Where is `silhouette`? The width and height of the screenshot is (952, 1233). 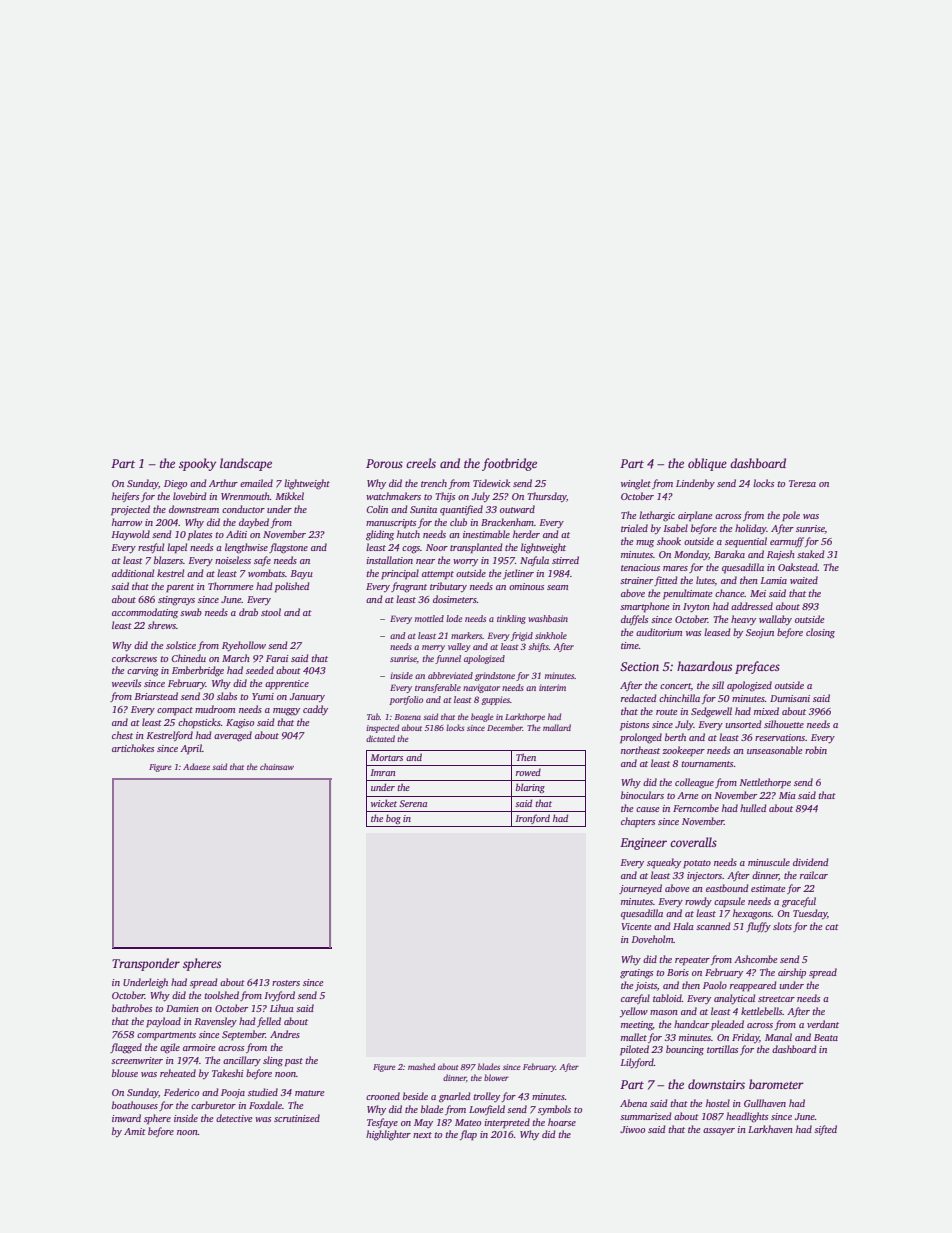 silhouette is located at coordinates (784, 724).
